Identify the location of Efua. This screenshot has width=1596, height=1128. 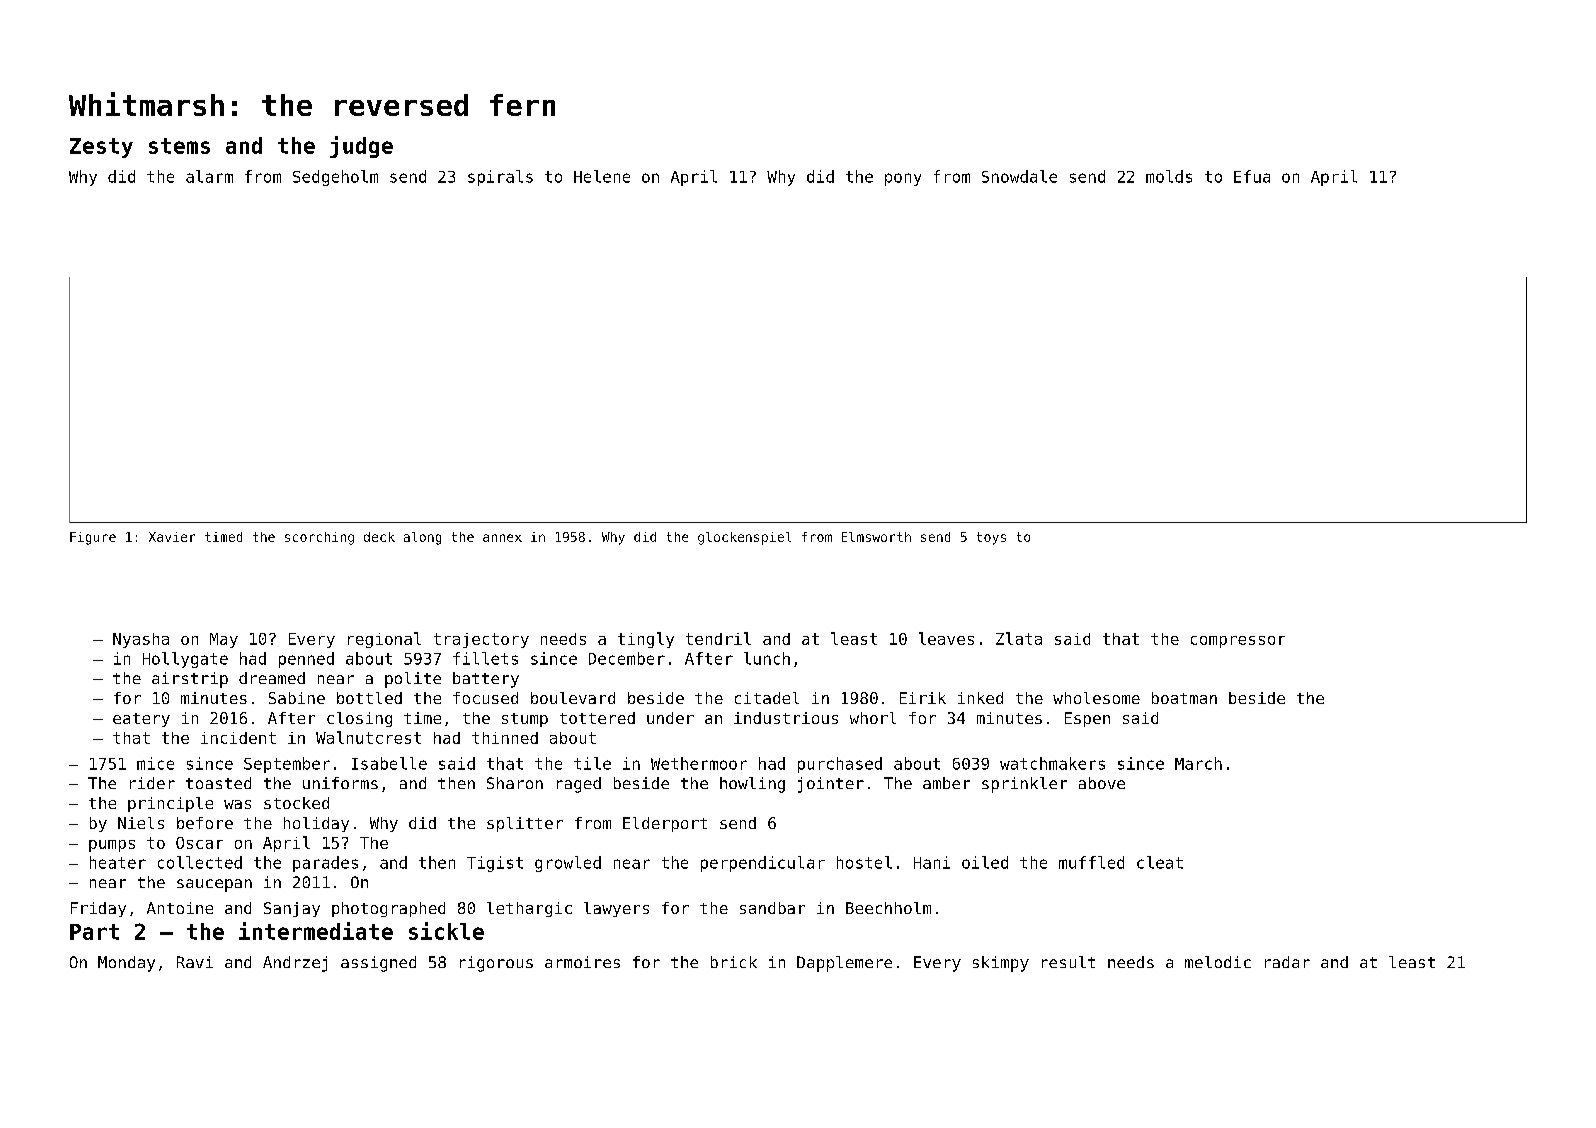
(1252, 176).
